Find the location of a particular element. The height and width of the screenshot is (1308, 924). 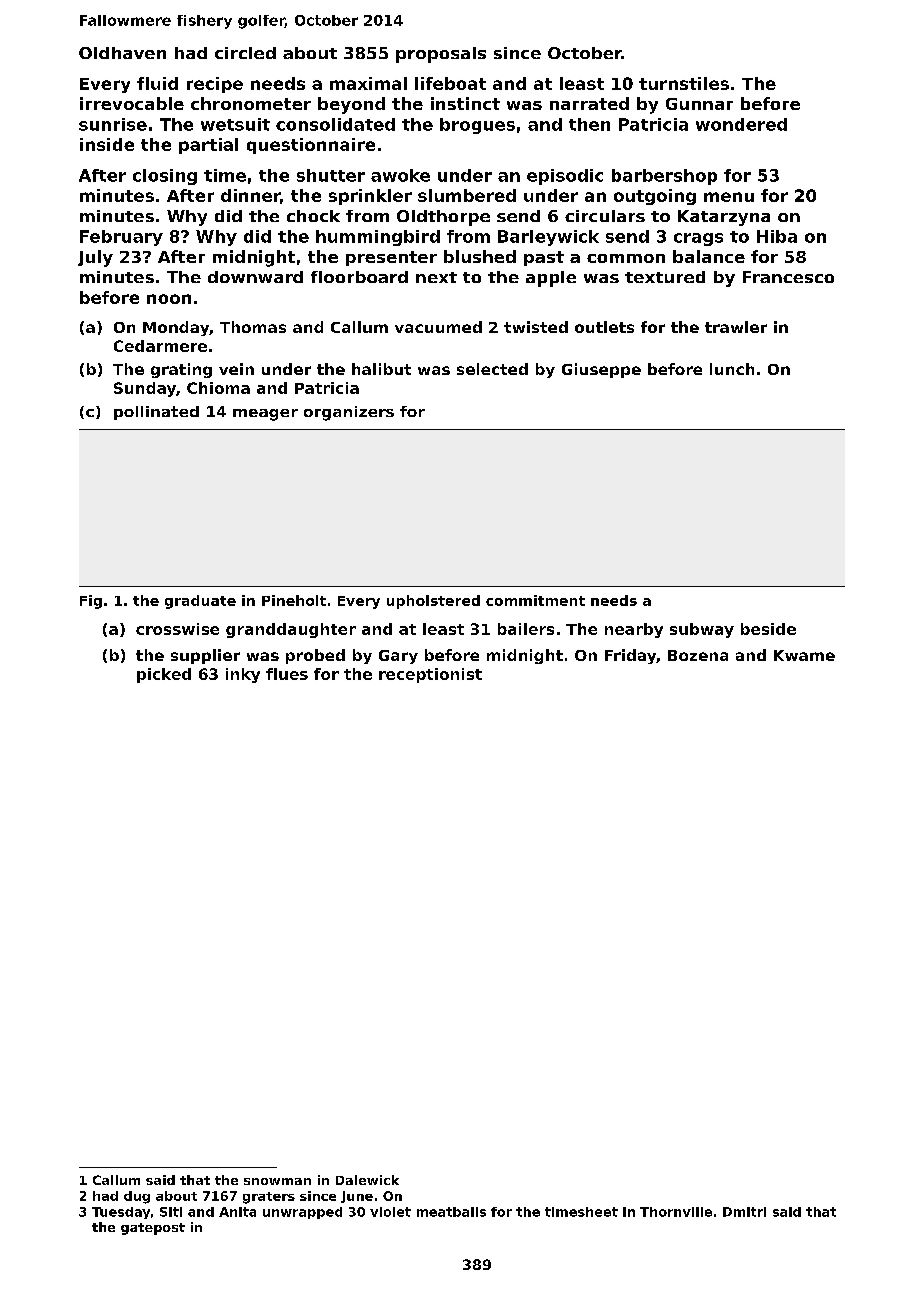

meatballs is located at coordinates (451, 1212).
